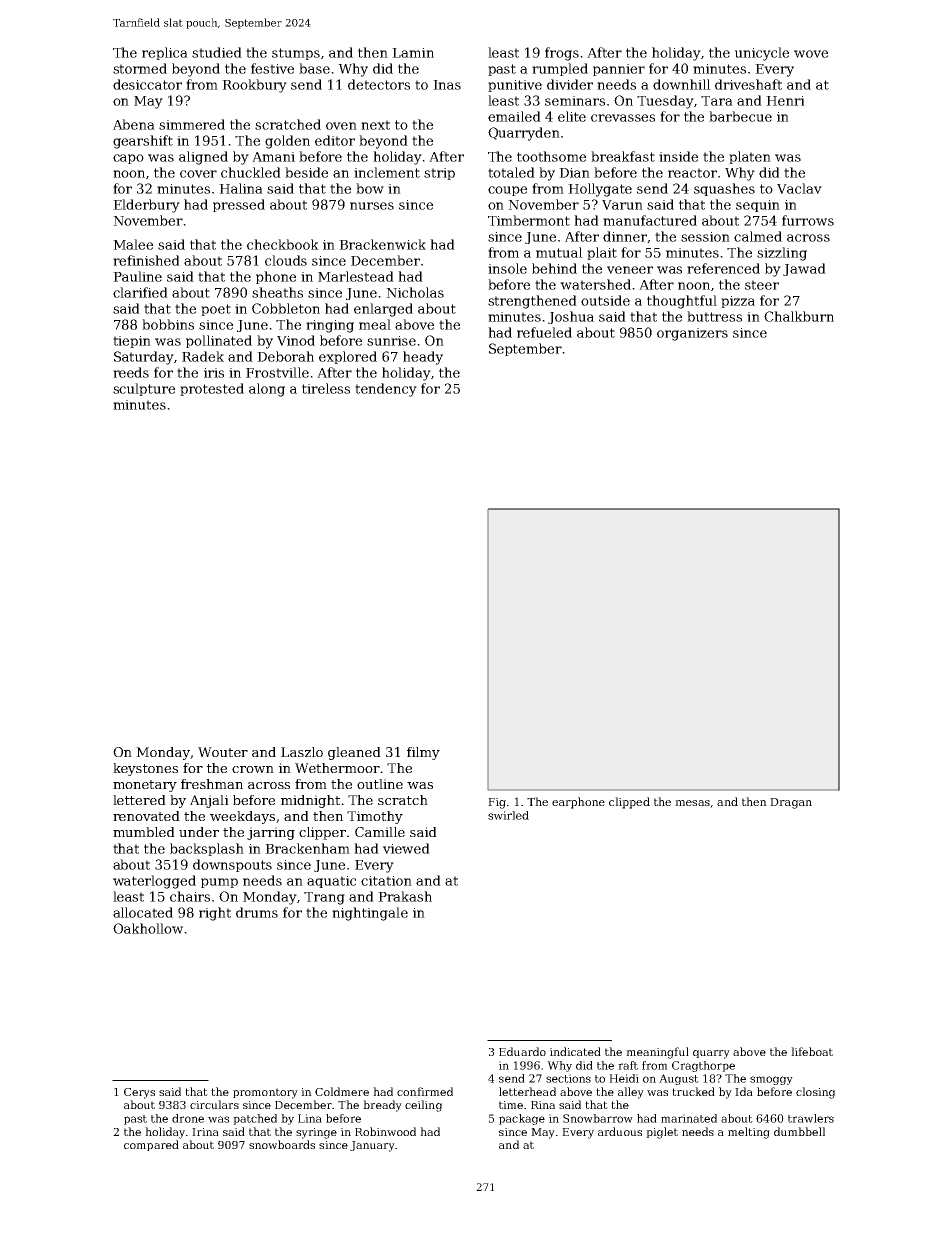  Describe the element at coordinates (791, 803) in the document. I see `Dragan` at that location.
